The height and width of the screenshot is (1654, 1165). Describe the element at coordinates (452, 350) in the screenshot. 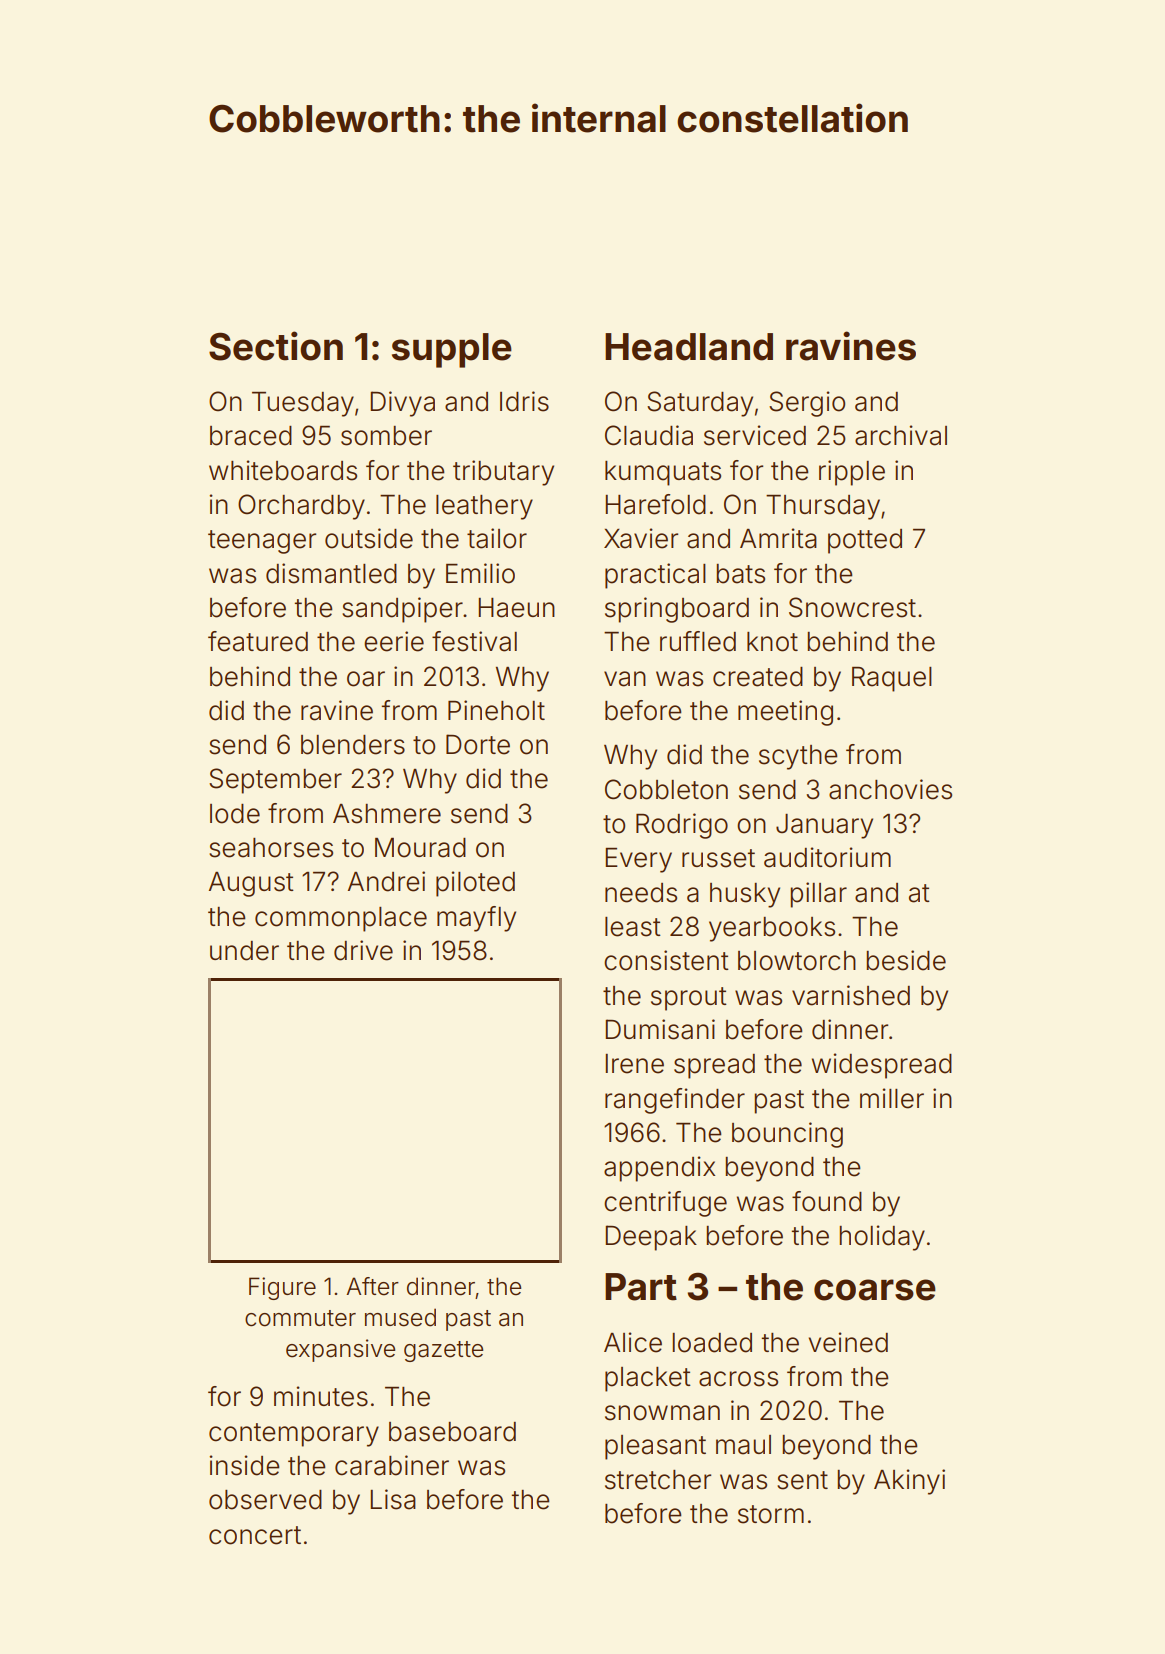

I see `supple` at that location.
